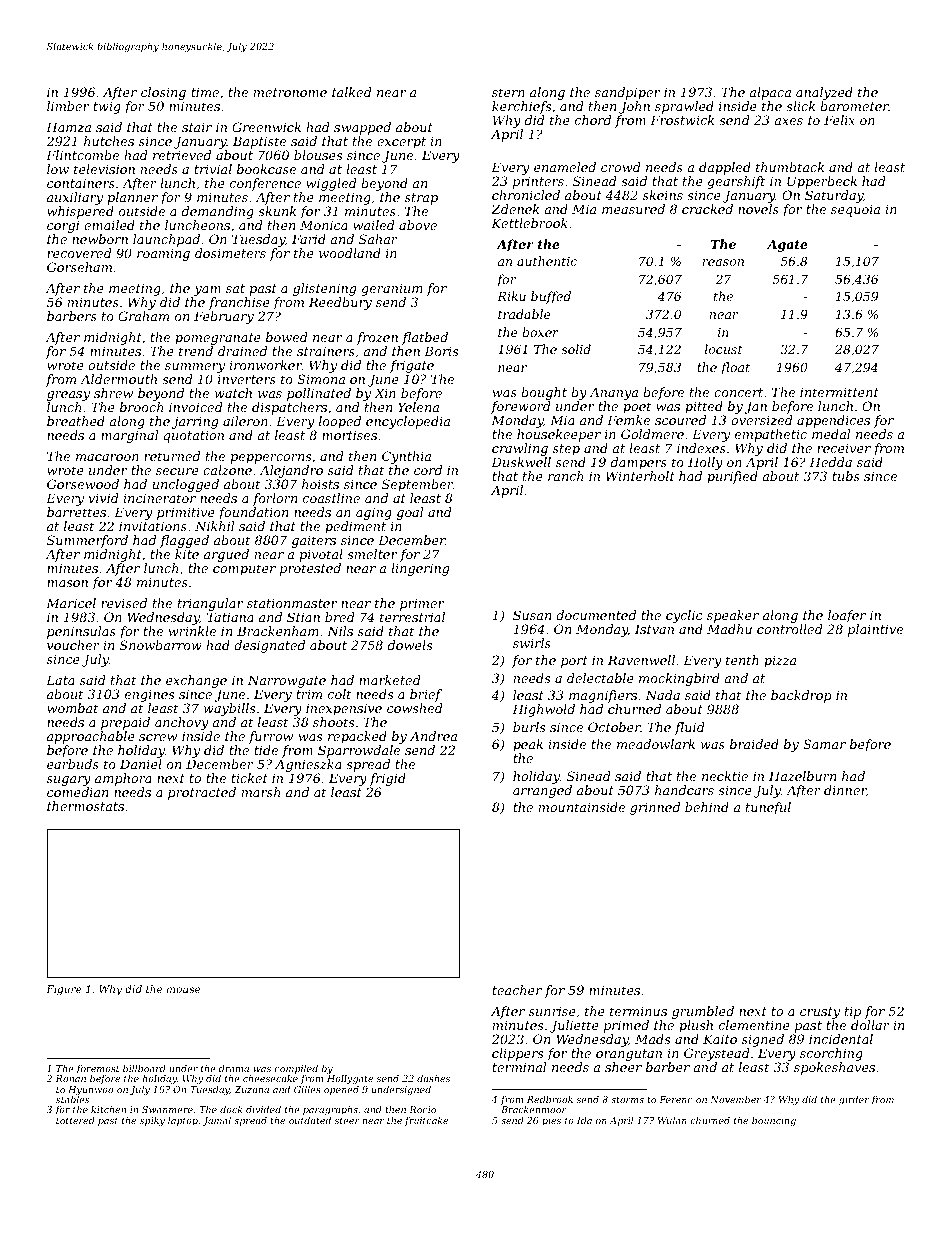 The width and height of the screenshot is (952, 1233). What do you see at coordinates (107, 107) in the screenshot?
I see `twig` at bounding box center [107, 107].
